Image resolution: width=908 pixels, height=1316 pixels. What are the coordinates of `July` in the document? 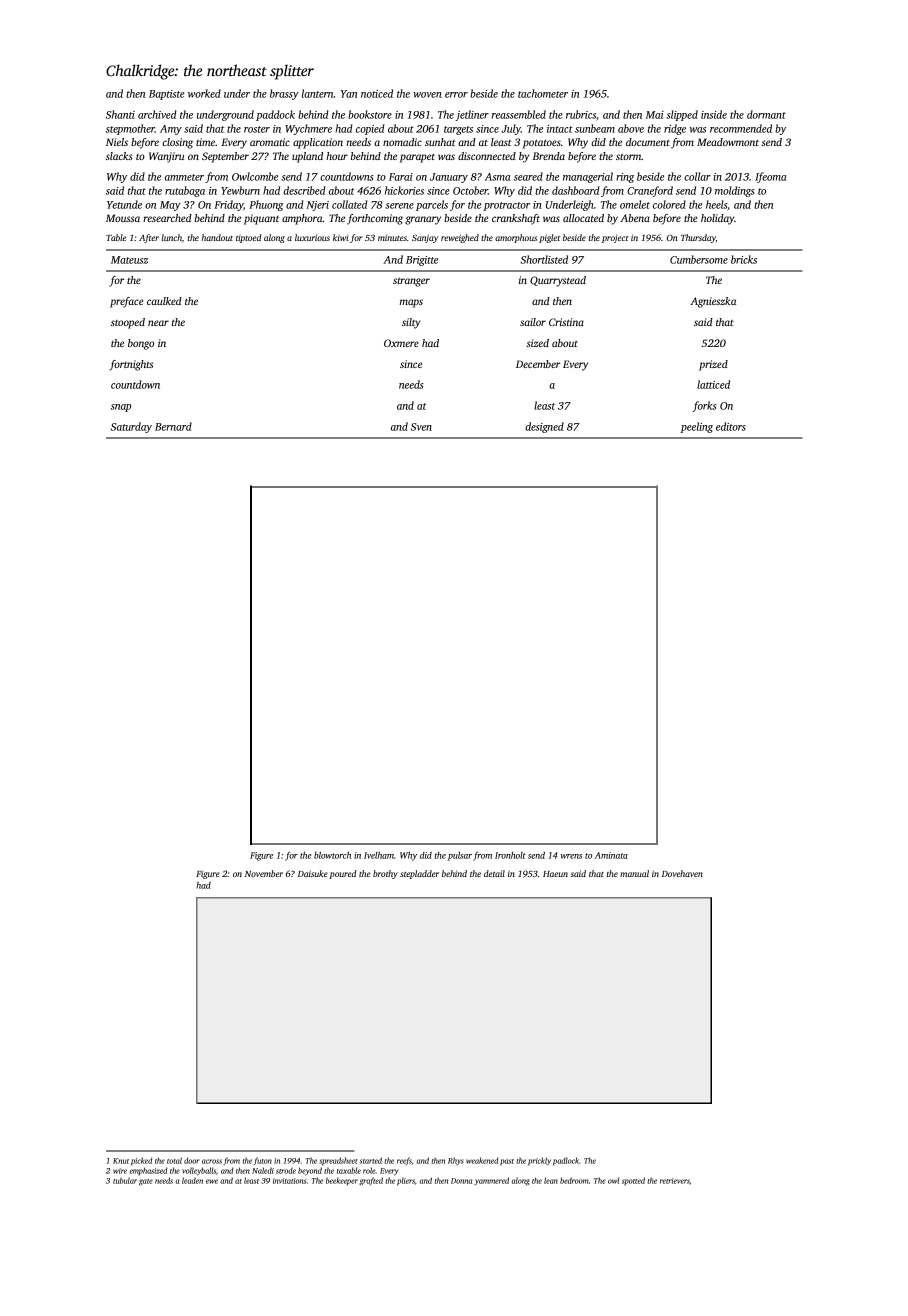 It's located at (511, 129).
